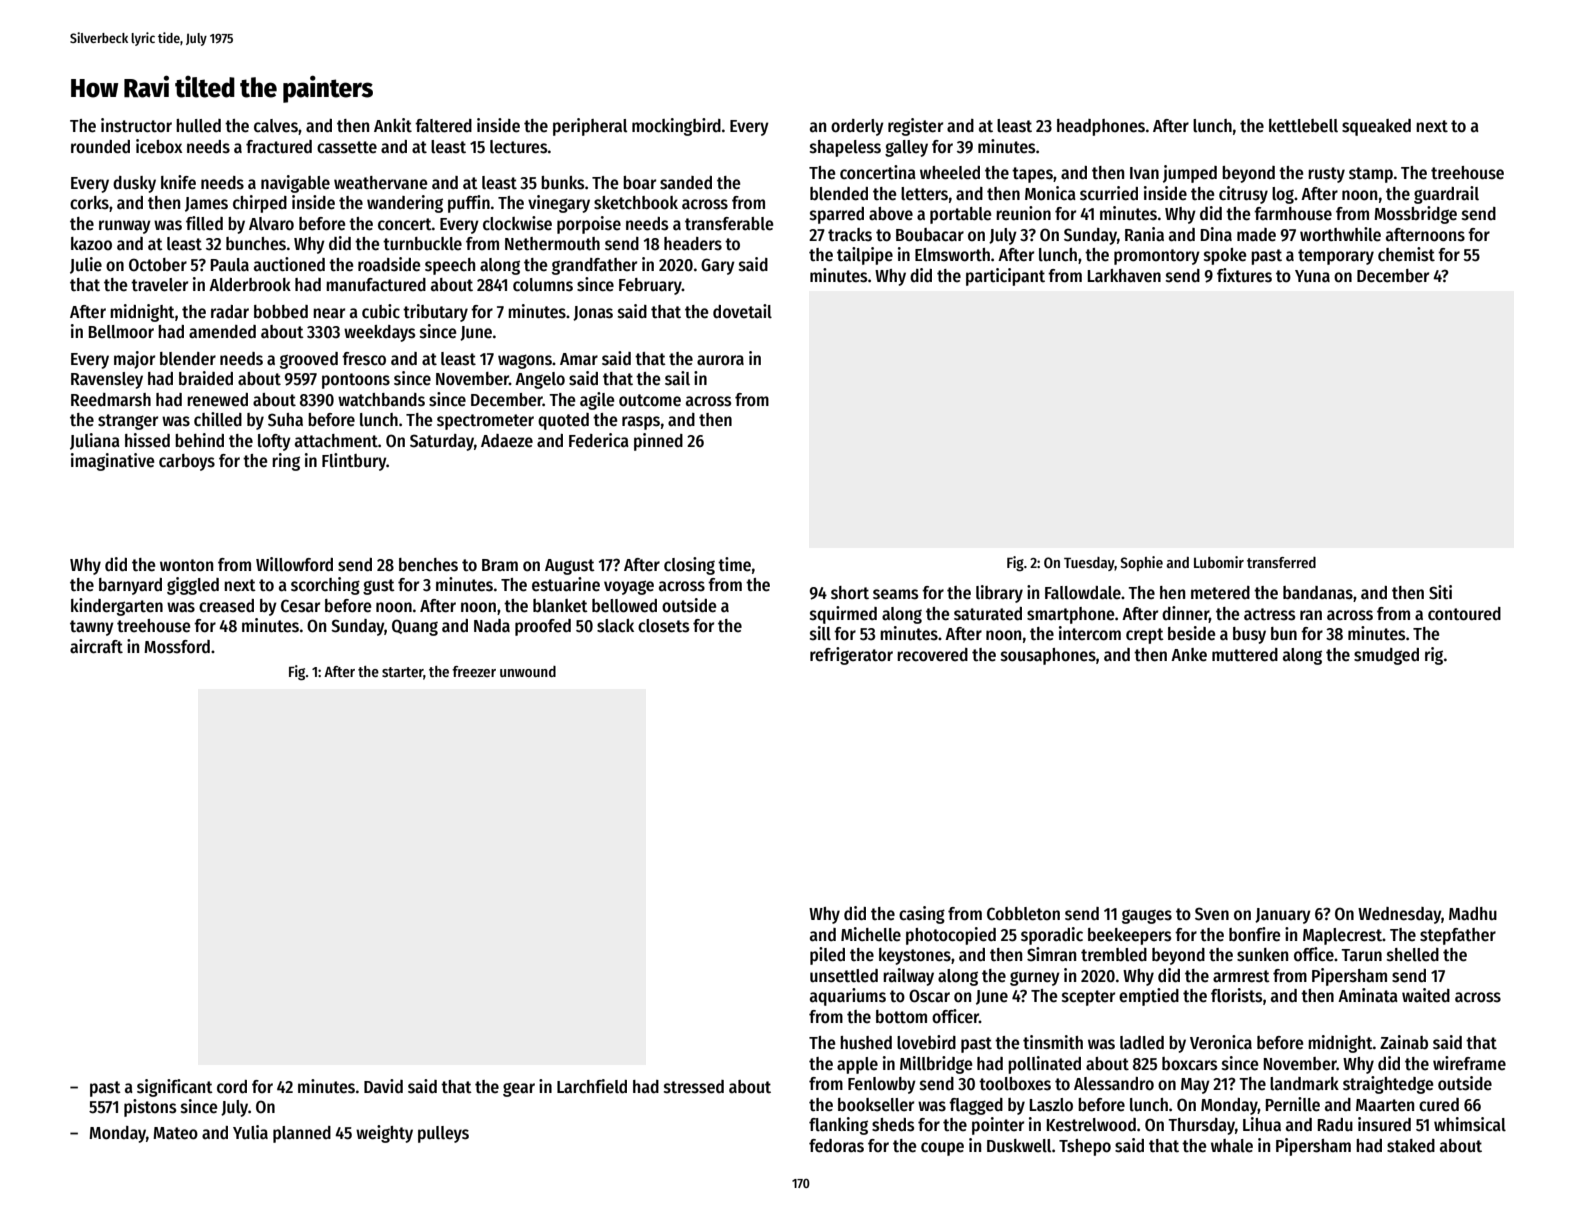 Image resolution: width=1584 pixels, height=1224 pixels. Describe the element at coordinates (188, 359) in the screenshot. I see `blender` at that location.
